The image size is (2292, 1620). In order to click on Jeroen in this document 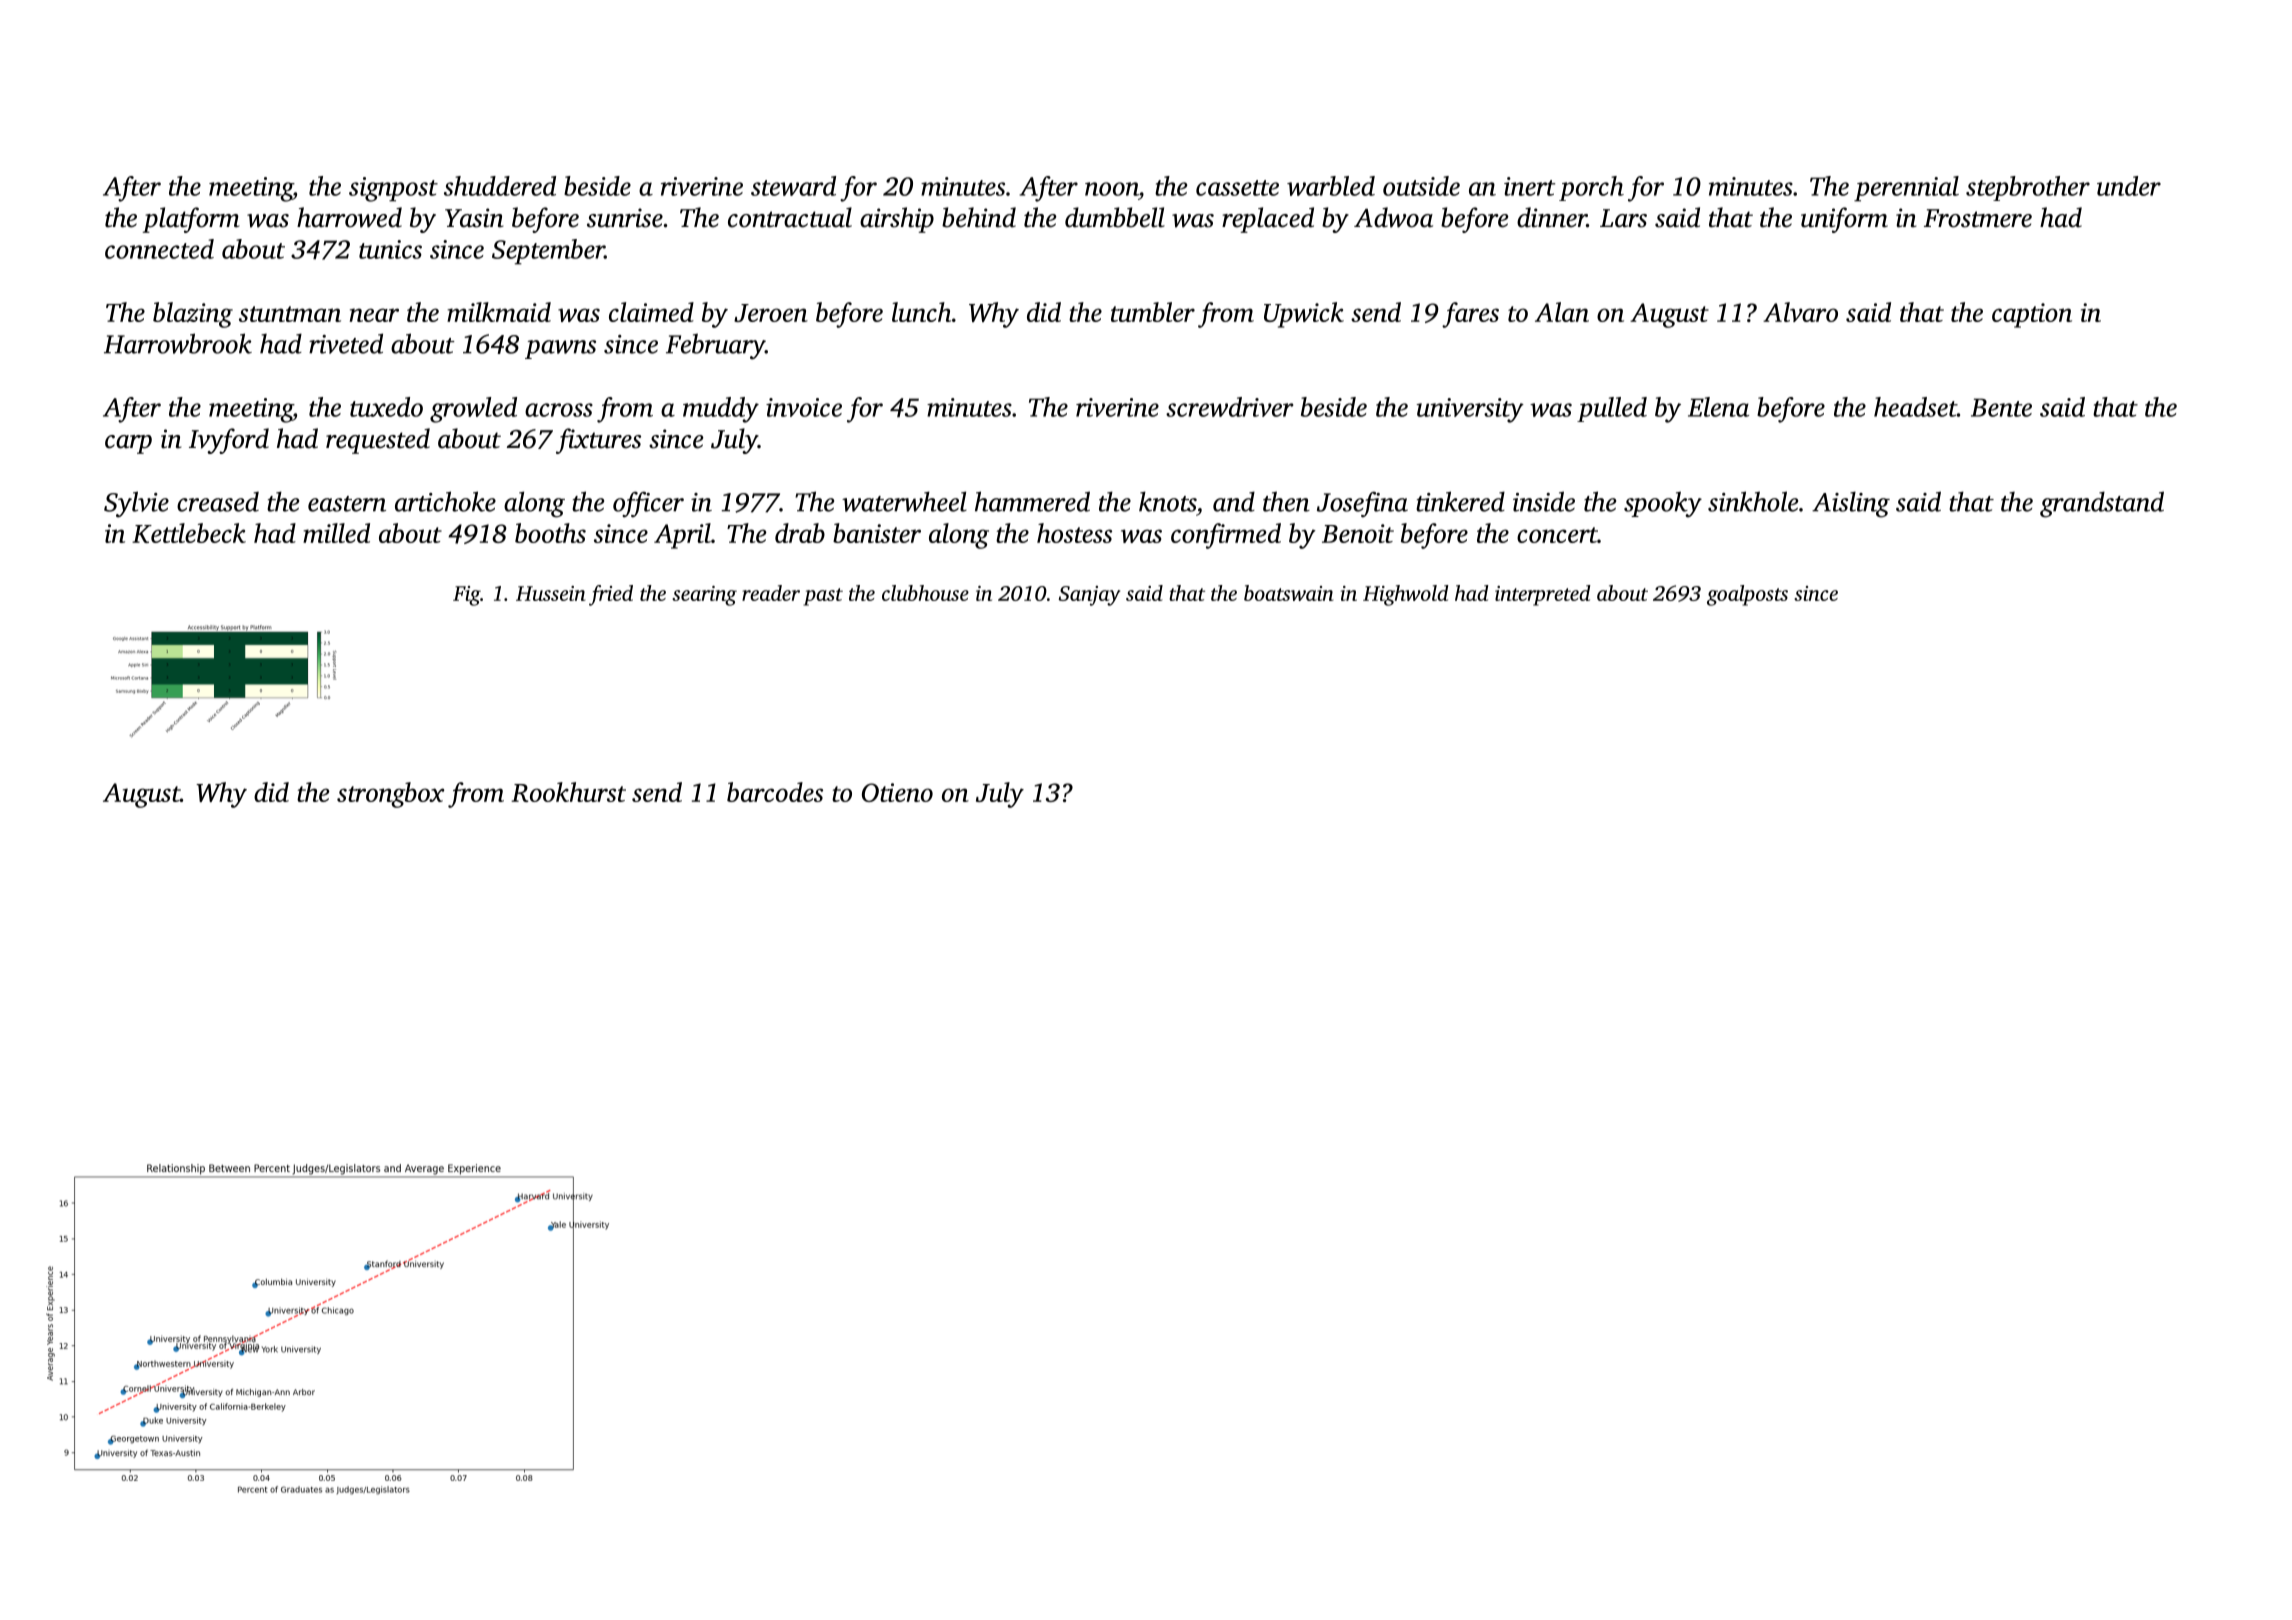, I will do `click(771, 313)`.
